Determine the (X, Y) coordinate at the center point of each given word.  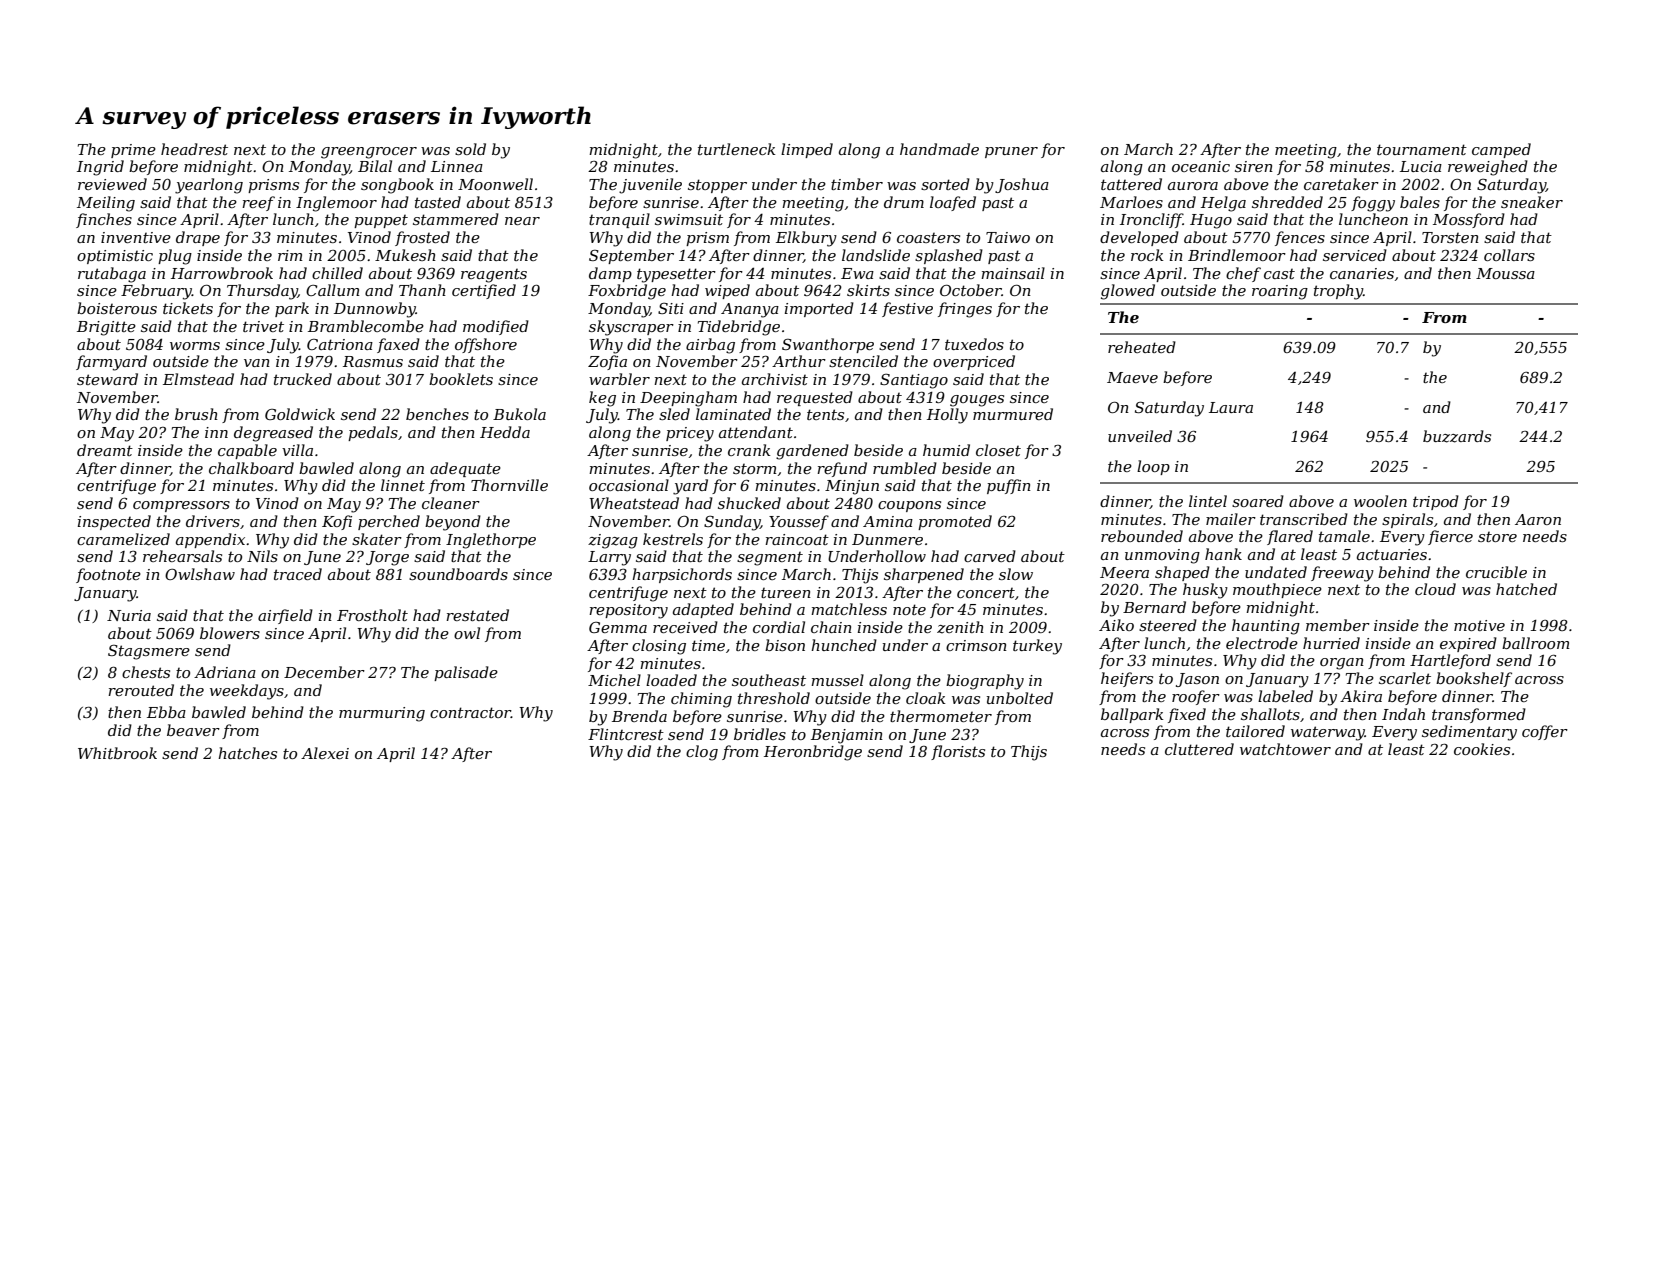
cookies (1482, 749)
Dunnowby (375, 310)
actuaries (1392, 554)
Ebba (166, 712)
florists (958, 752)
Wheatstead (634, 503)
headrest (194, 149)
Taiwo (1008, 237)
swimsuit (689, 219)
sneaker (1532, 202)
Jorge (387, 558)
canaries (1362, 273)
